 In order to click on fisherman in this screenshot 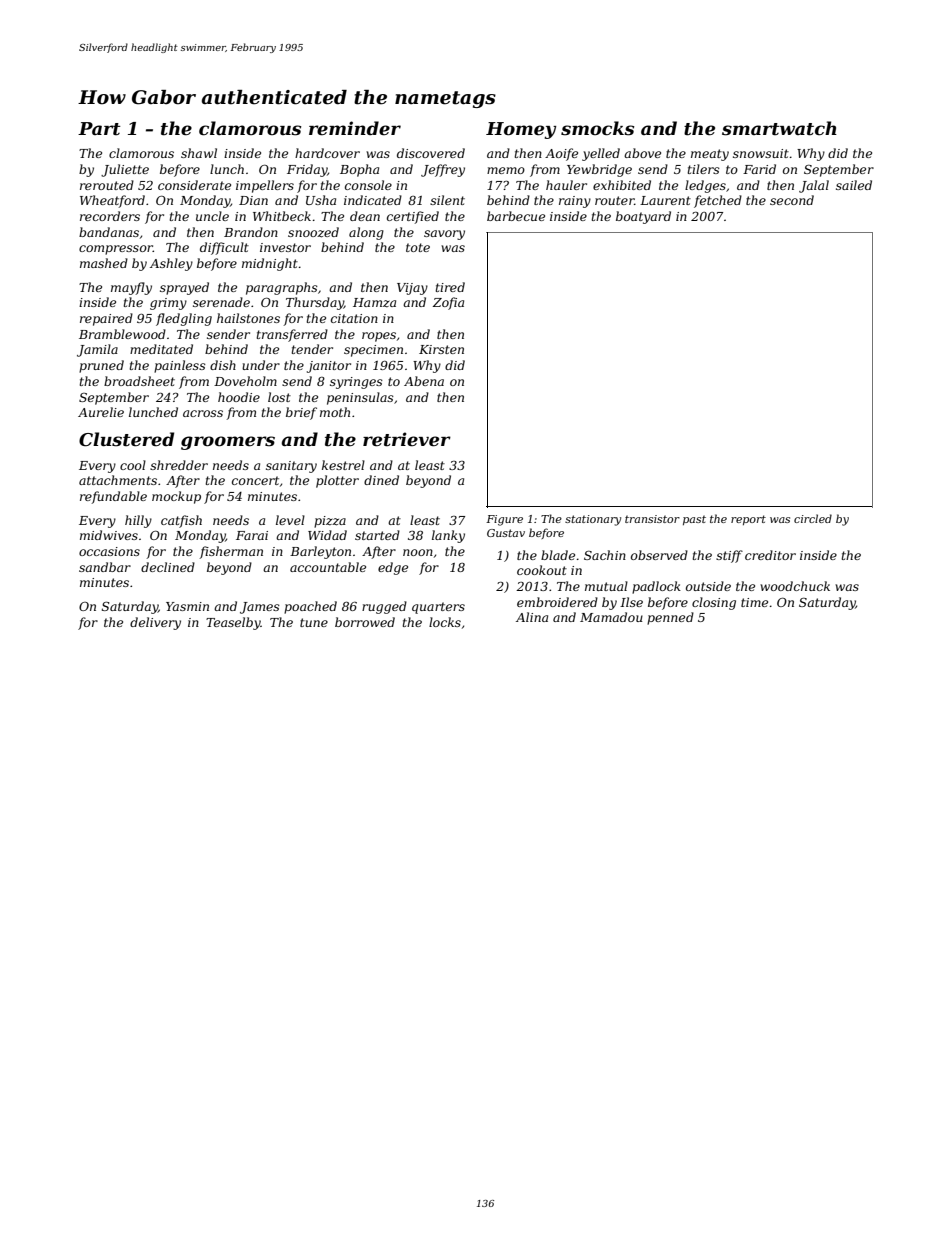, I will do `click(231, 552)`.
